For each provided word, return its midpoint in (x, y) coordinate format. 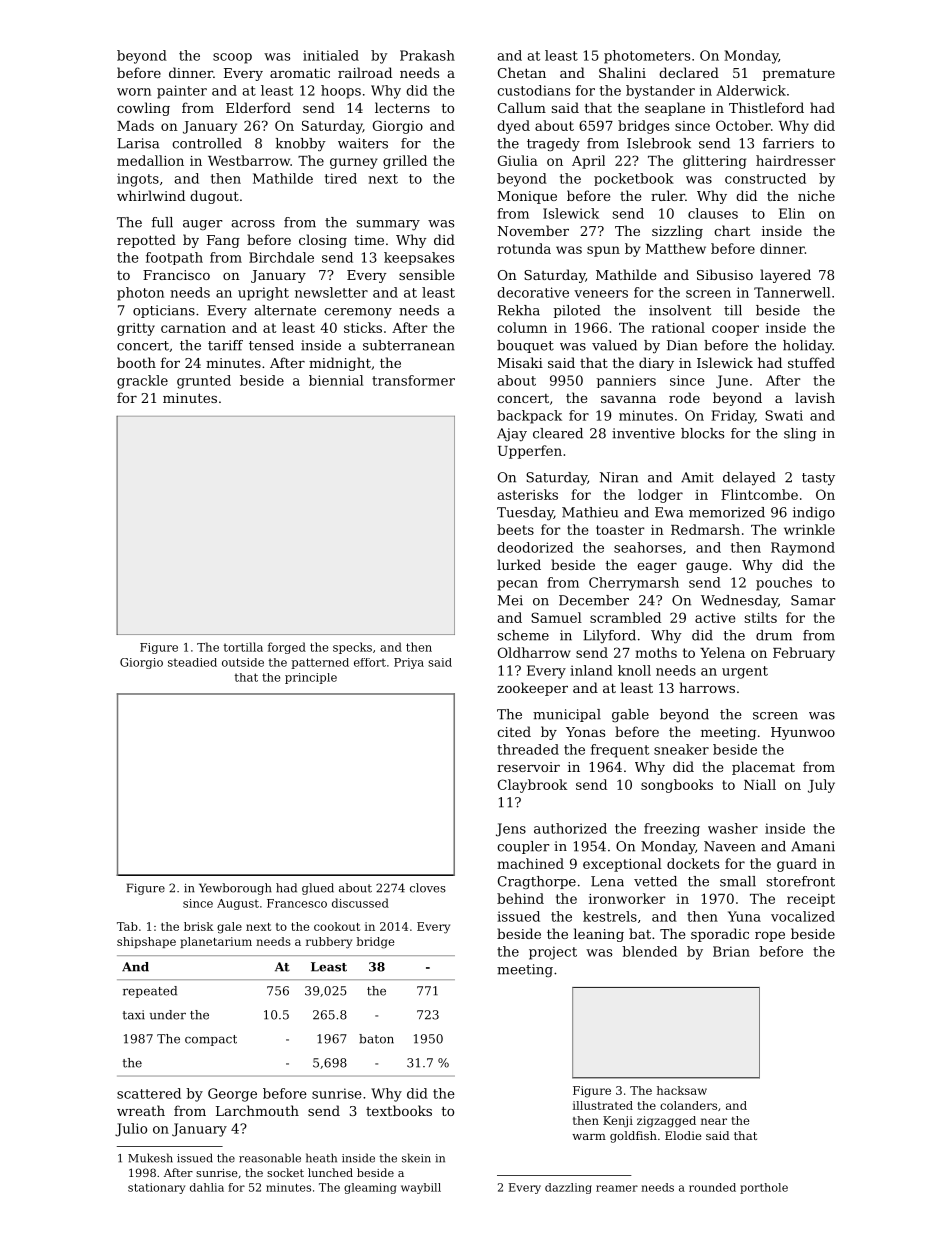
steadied (192, 662)
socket (285, 1172)
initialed (331, 55)
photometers (647, 57)
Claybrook (532, 786)
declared (689, 72)
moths (656, 652)
